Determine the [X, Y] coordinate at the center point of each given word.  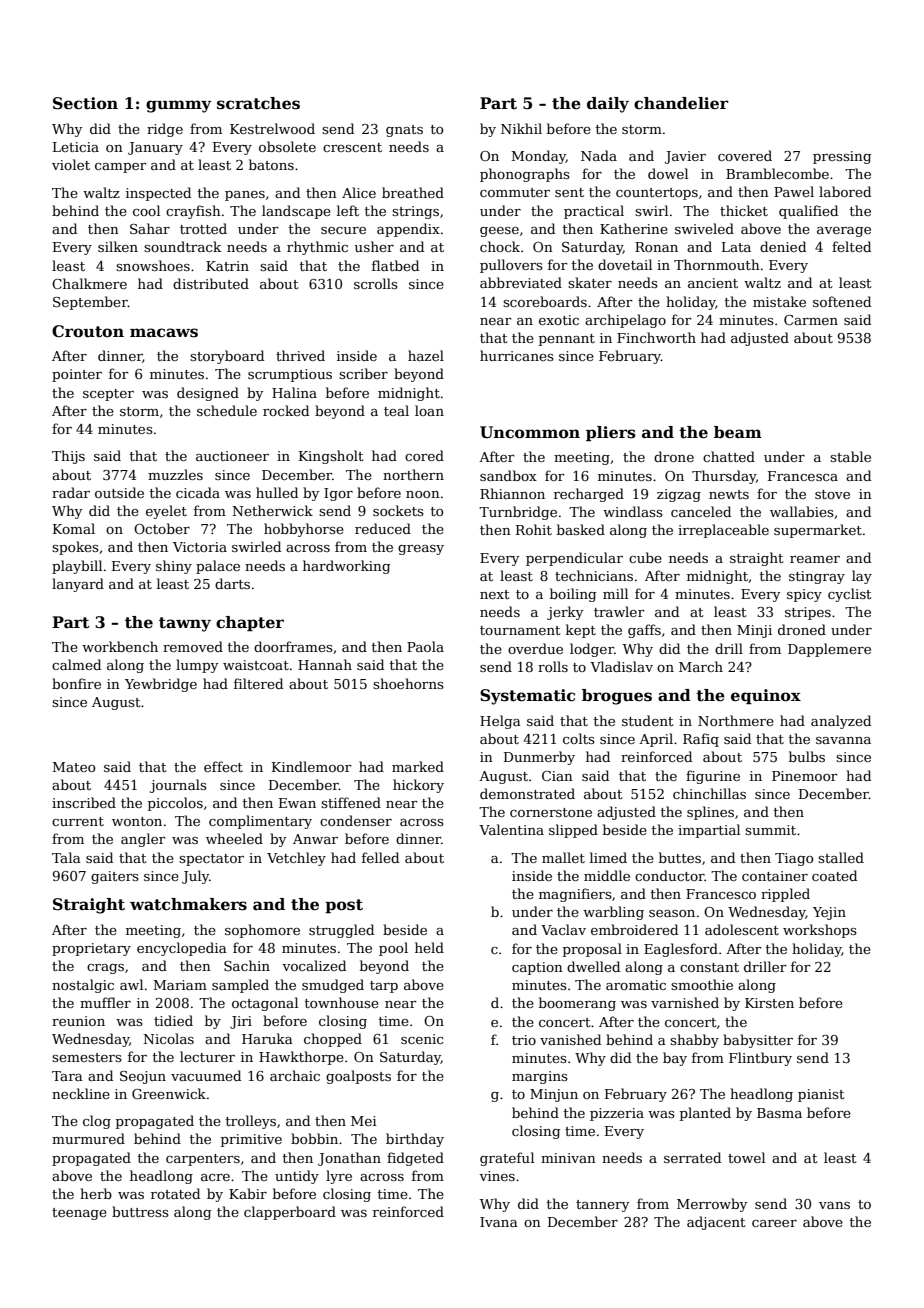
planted [705, 1114]
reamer [815, 559]
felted [851, 246]
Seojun [143, 1077]
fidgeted [415, 1159]
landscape [296, 212]
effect [223, 766]
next [495, 594]
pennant [567, 340]
